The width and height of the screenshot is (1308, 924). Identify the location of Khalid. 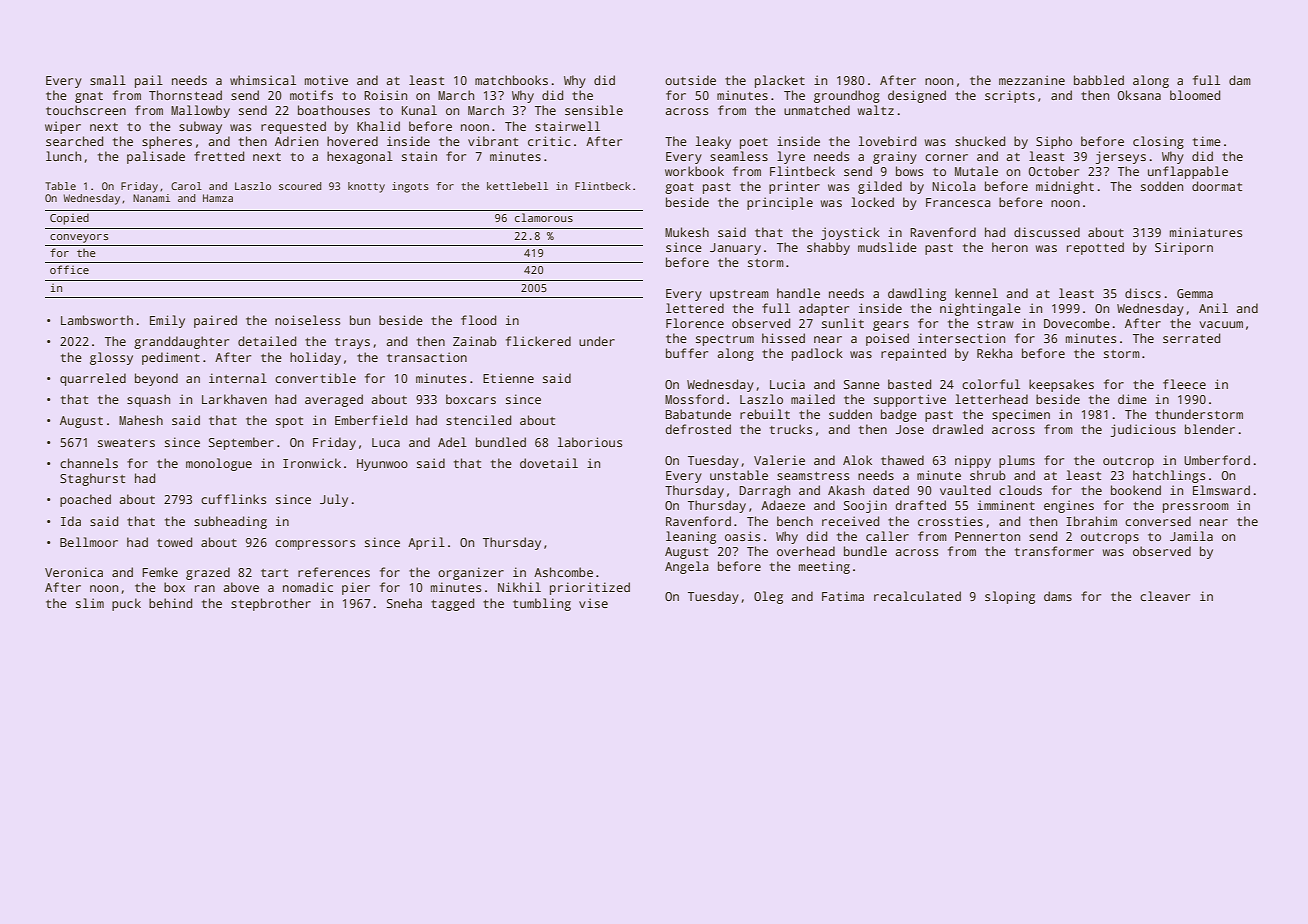
(378, 126).
